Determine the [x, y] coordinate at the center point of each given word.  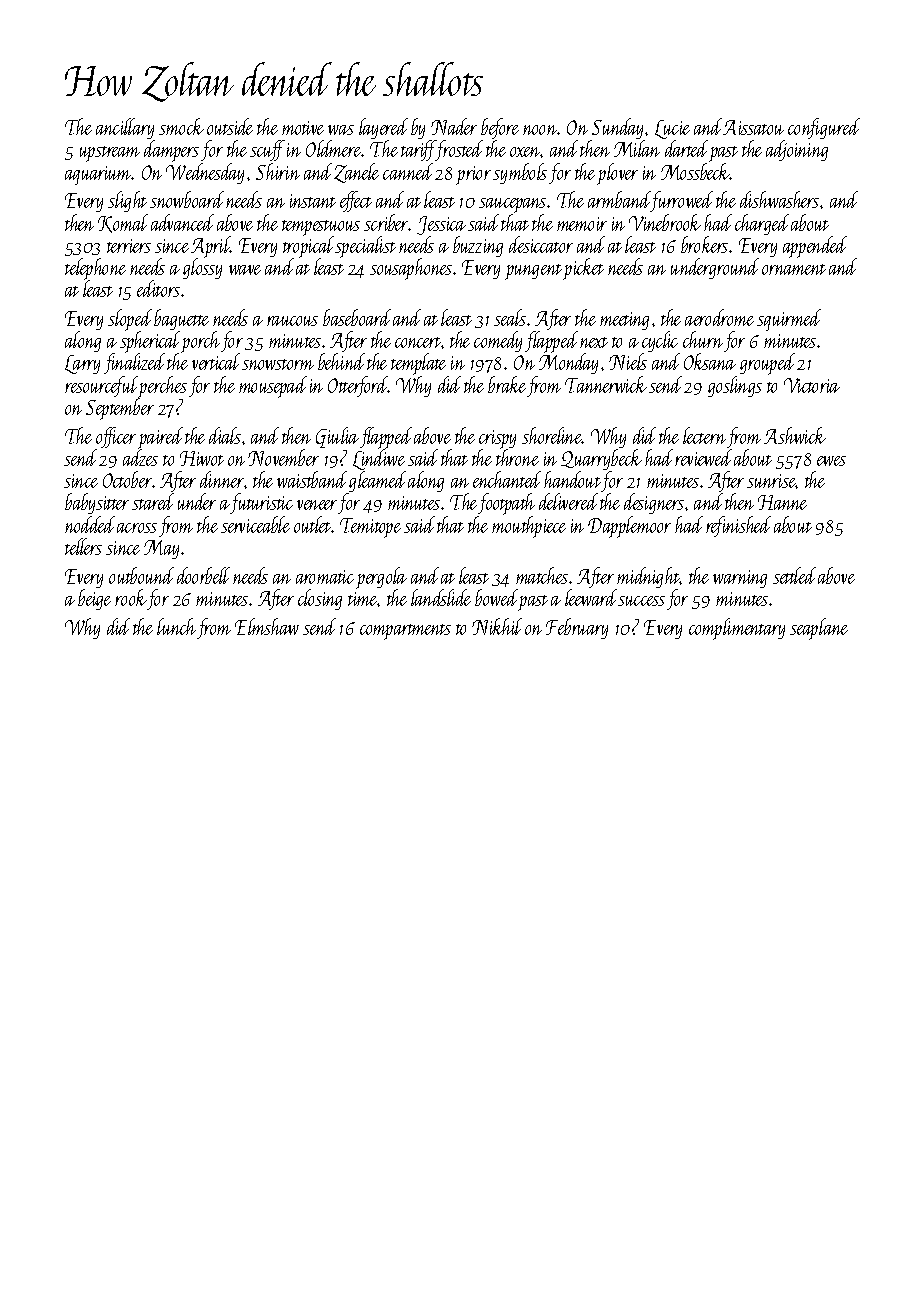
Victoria [812, 385]
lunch [176, 626]
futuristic [261, 503]
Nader [454, 126]
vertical [215, 362]
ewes [831, 461]
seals [510, 317]
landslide [441, 597]
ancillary [125, 128]
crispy [497, 439]
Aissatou [753, 127]
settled [794, 575]
